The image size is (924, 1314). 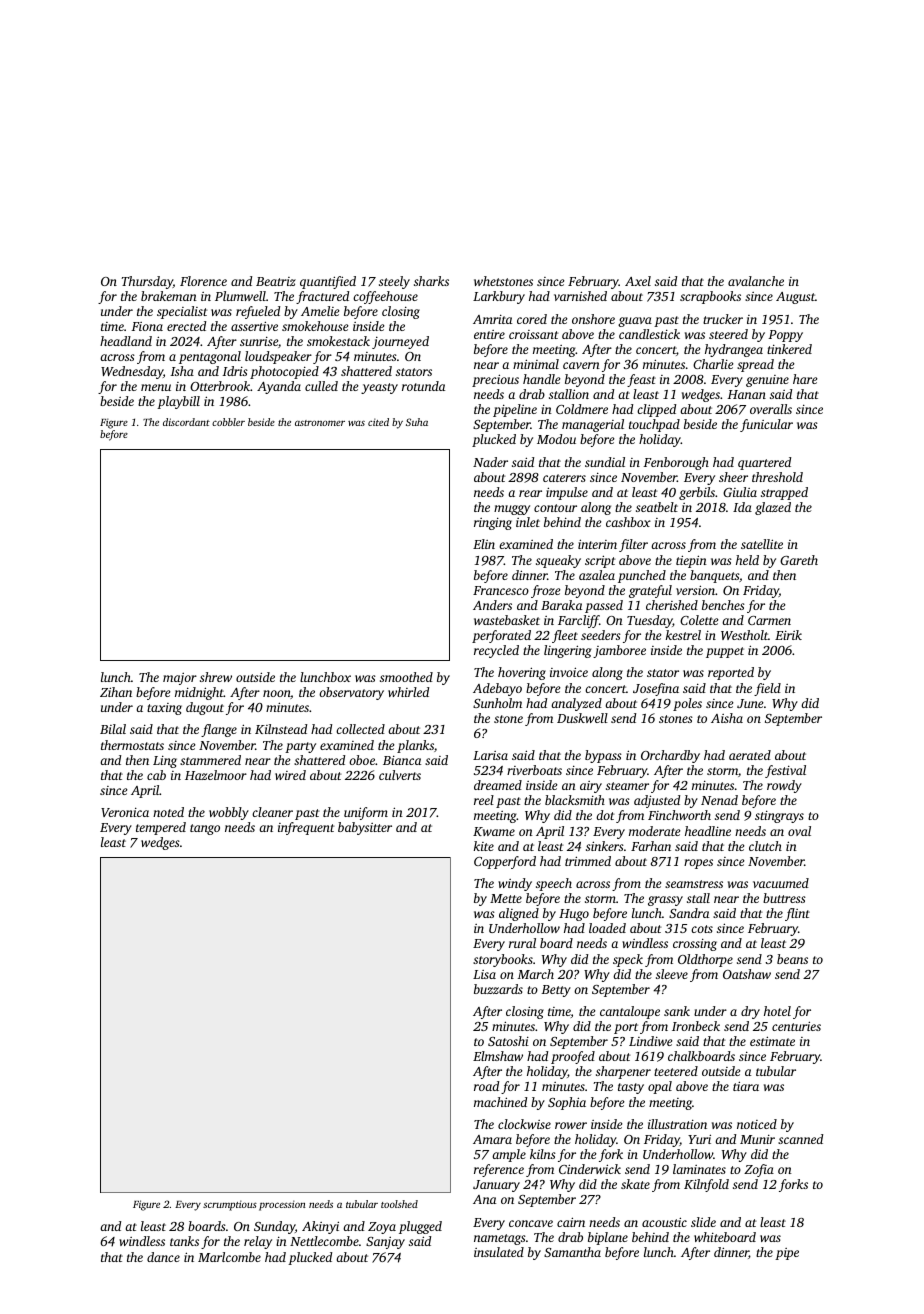 I want to click on clipped, so click(x=656, y=410).
